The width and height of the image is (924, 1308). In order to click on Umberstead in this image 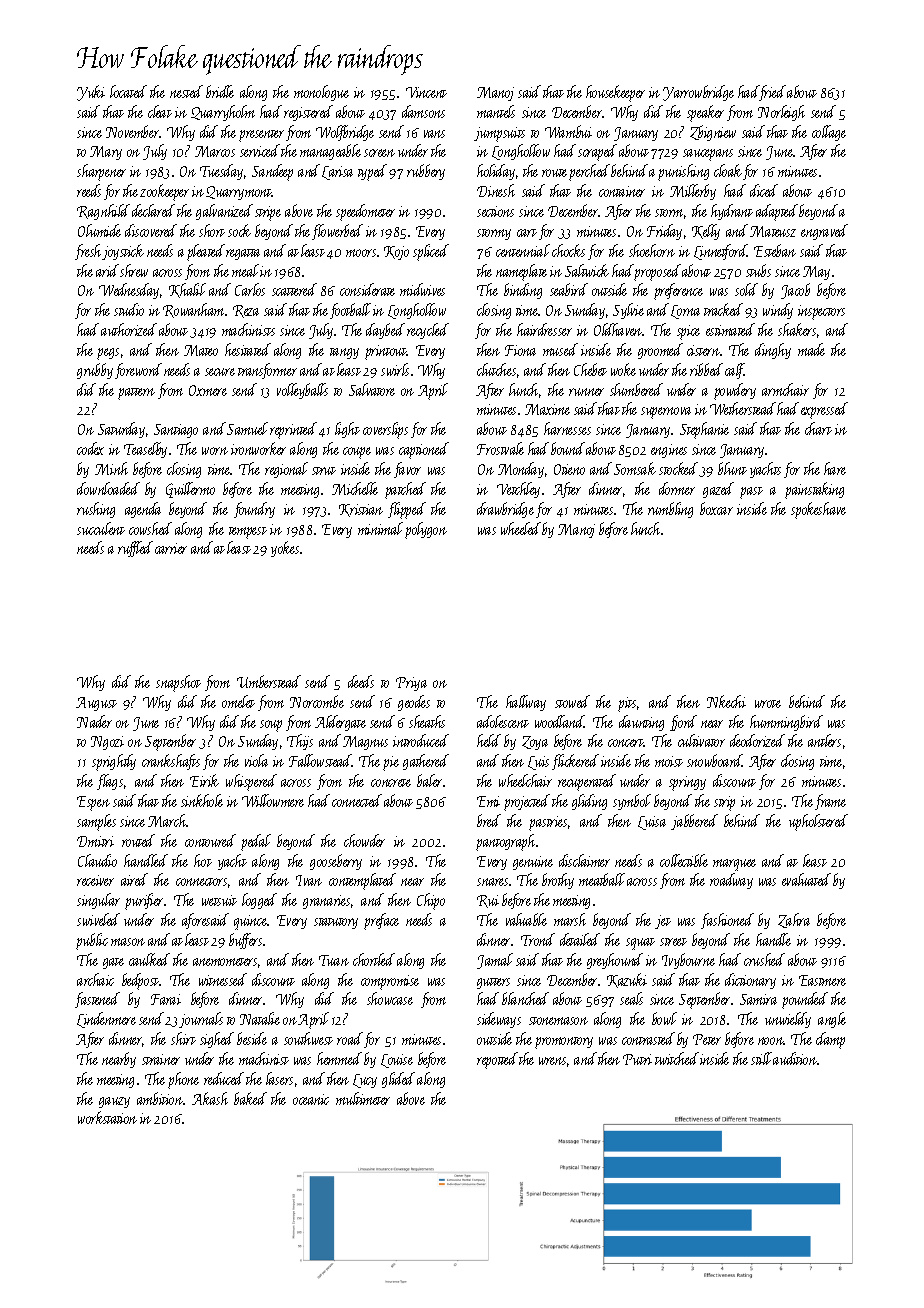, I will do `click(269, 681)`.
